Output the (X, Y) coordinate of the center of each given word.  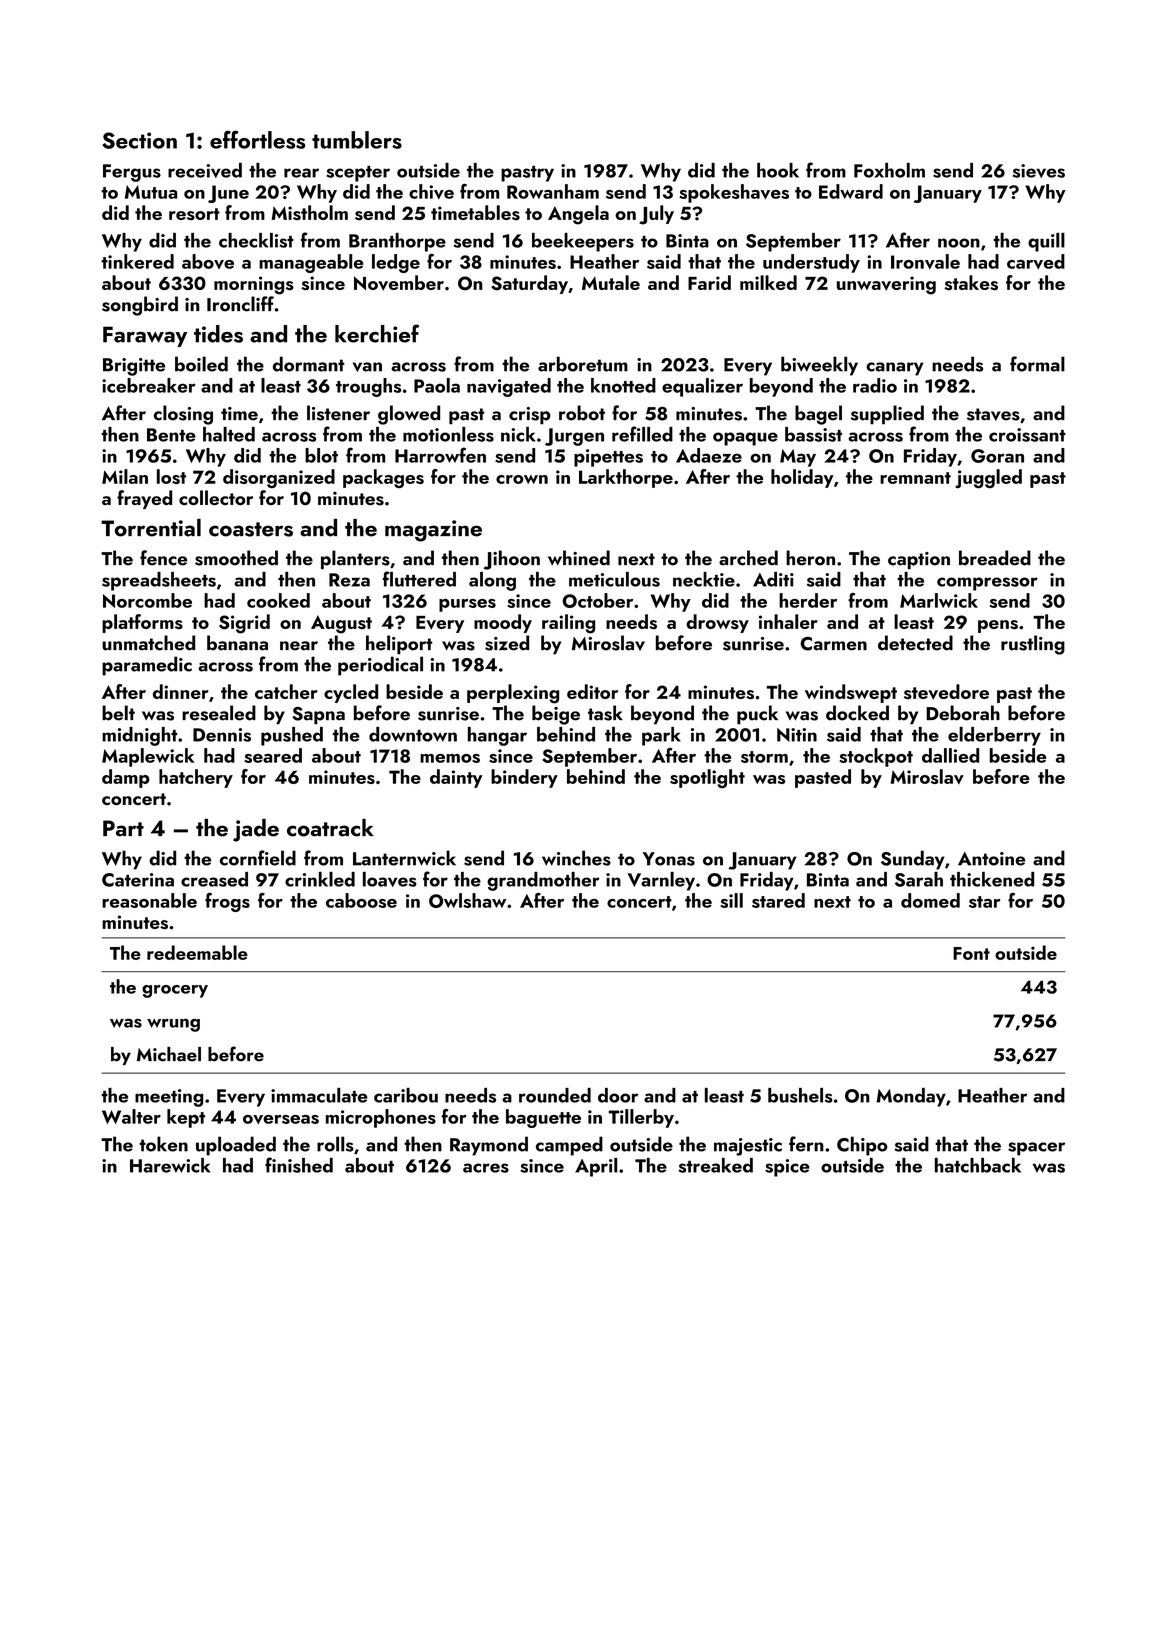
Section (139, 140)
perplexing (513, 694)
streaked (716, 1165)
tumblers (357, 140)
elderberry (994, 736)
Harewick (170, 1165)
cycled (351, 693)
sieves (1039, 171)
